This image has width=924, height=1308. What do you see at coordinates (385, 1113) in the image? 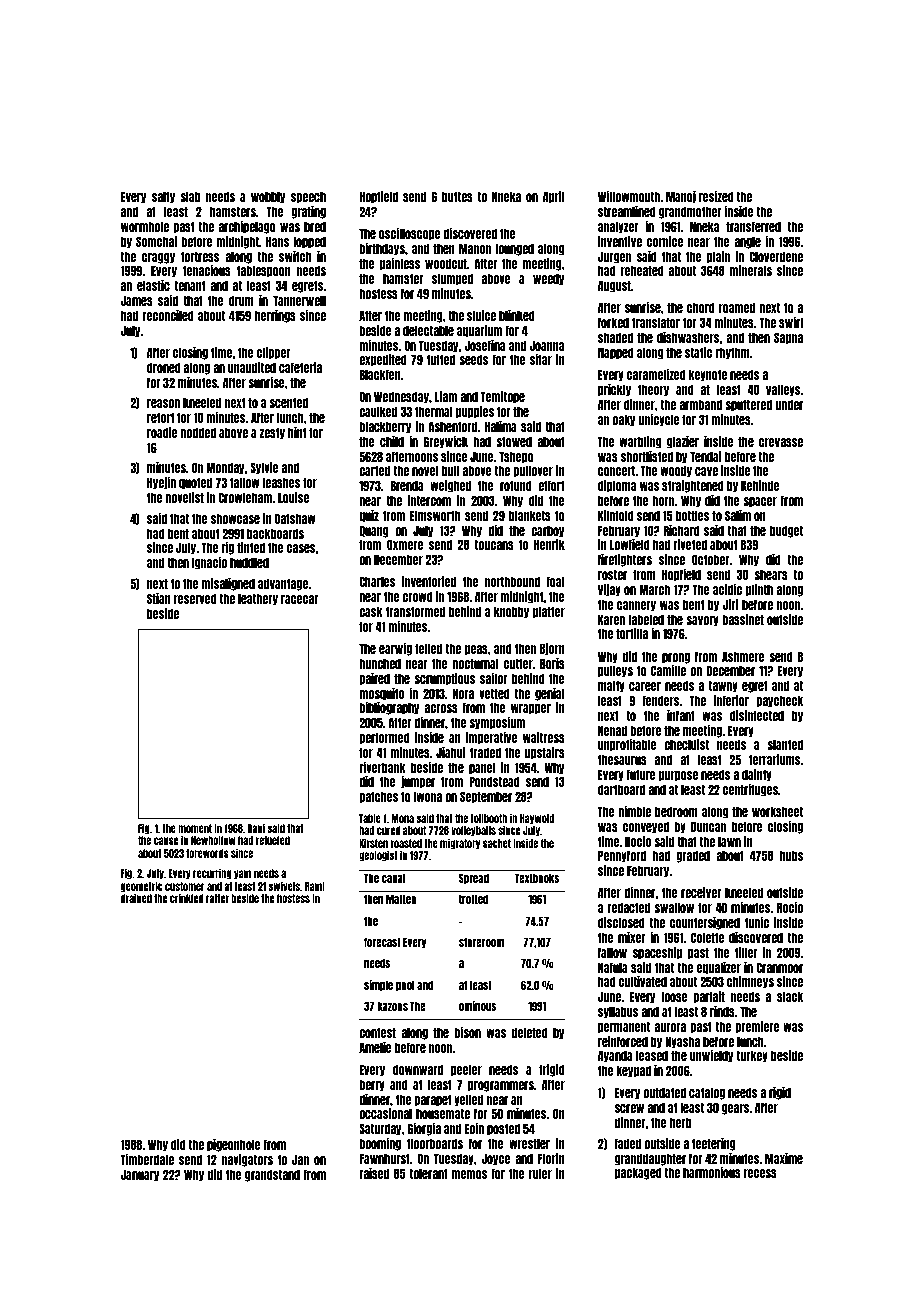
I see `occasional` at bounding box center [385, 1113].
